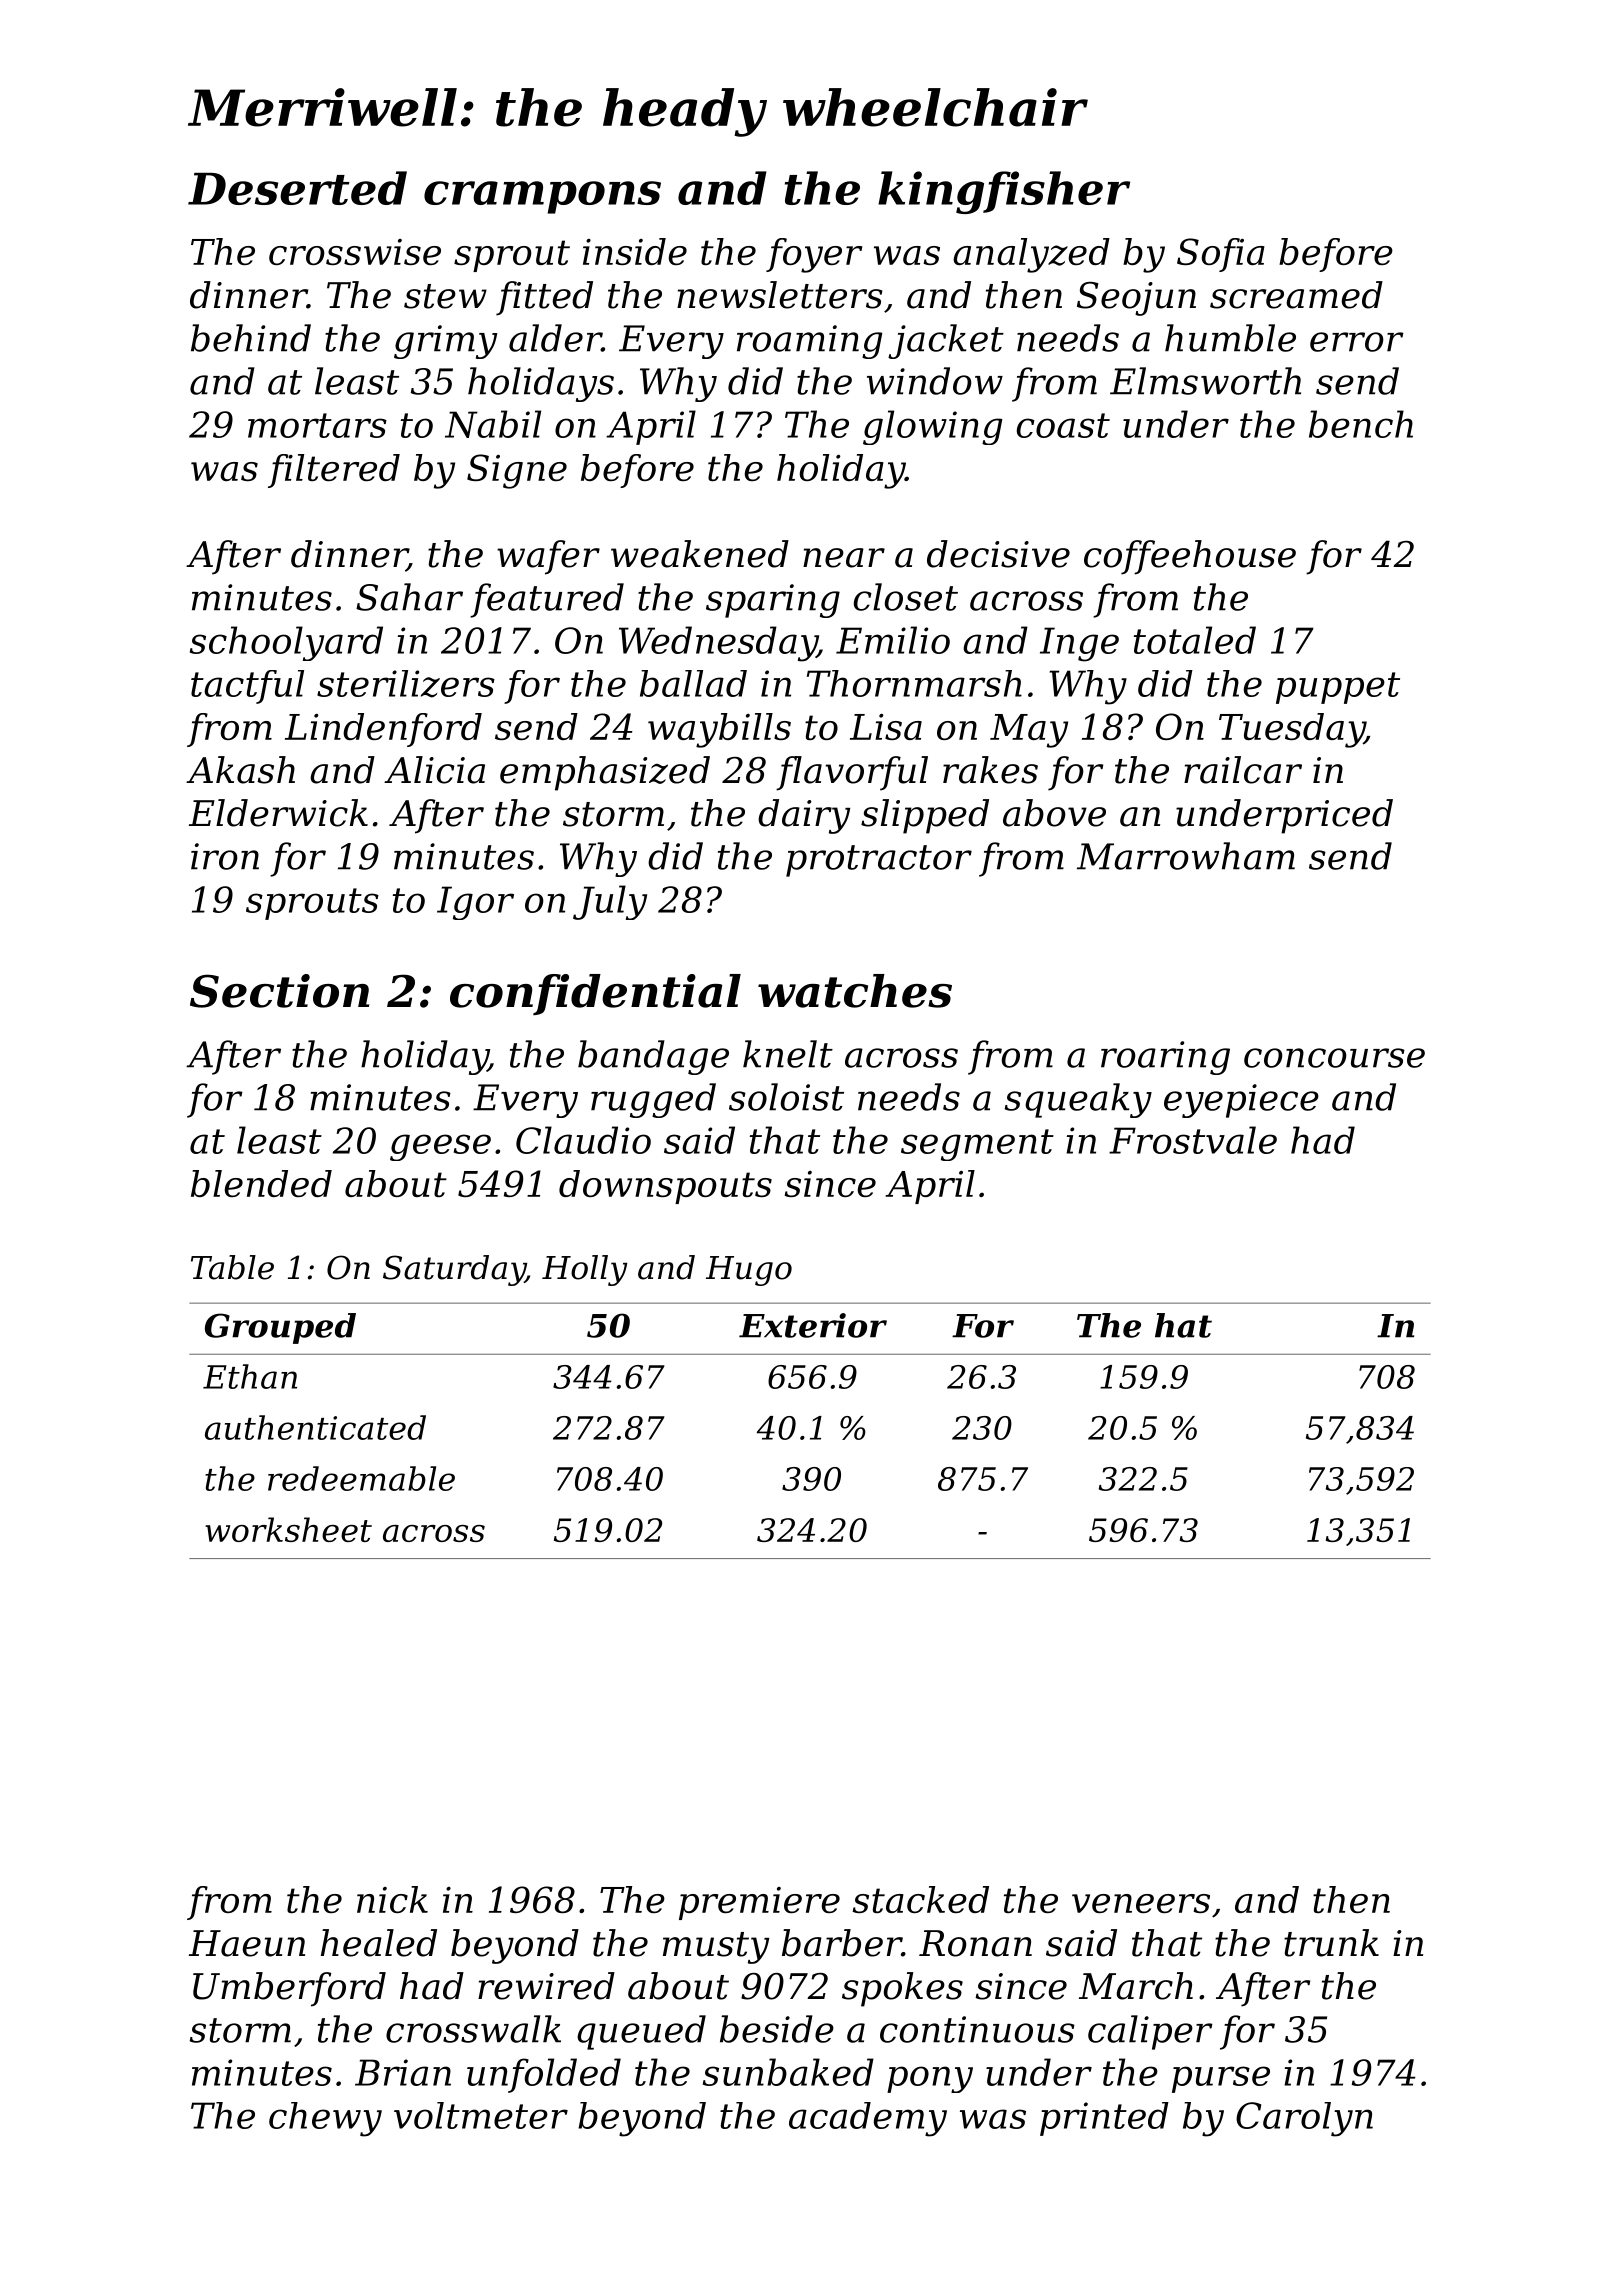 The image size is (1620, 2292). I want to click on Hugo, so click(749, 1271).
